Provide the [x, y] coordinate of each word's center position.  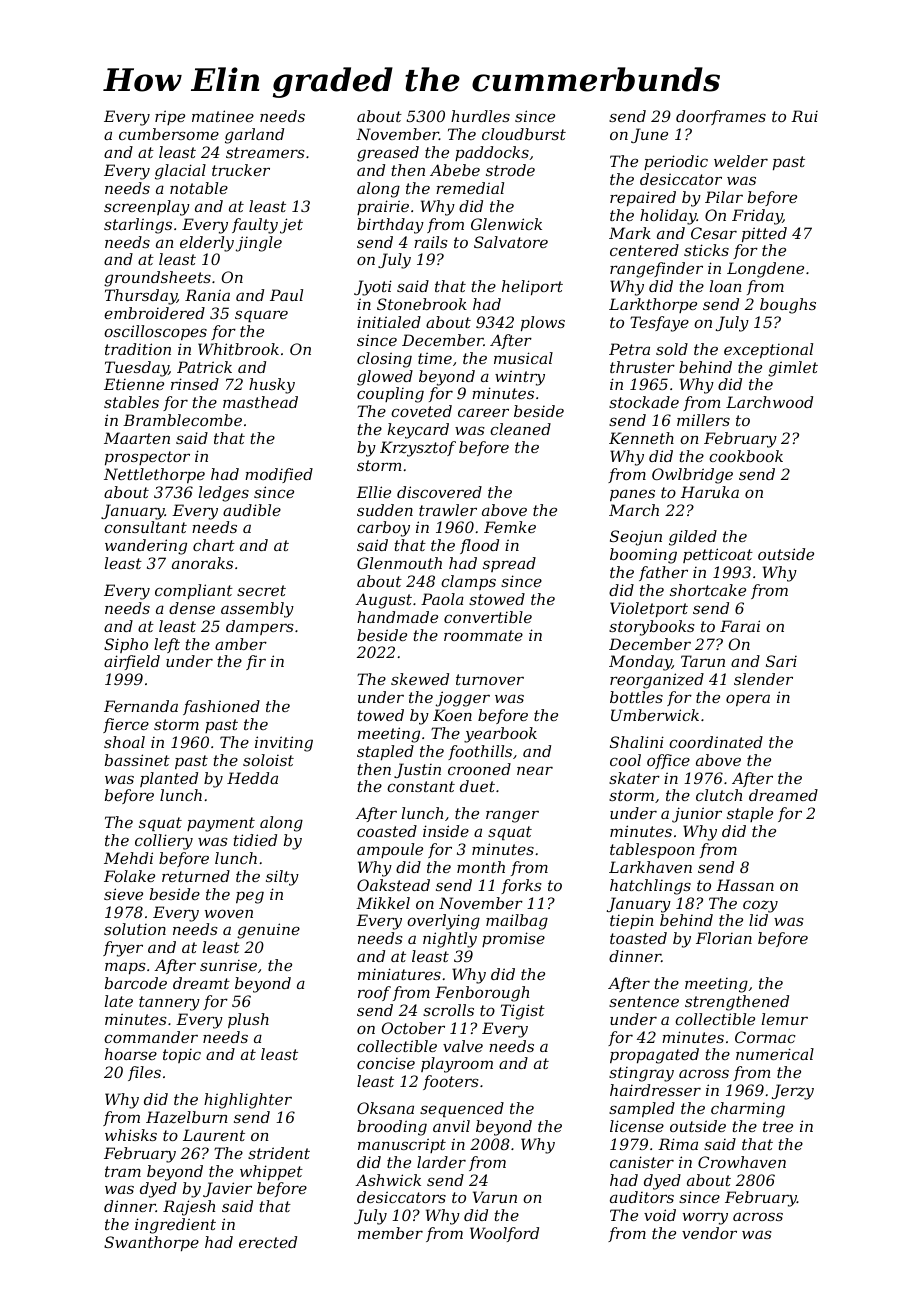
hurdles [480, 116]
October [413, 1028]
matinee [223, 116]
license [637, 1126]
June [649, 135]
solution [135, 929]
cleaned [520, 429]
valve [463, 1046]
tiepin [632, 921]
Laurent [214, 1135]
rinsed [195, 384]
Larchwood [769, 402]
